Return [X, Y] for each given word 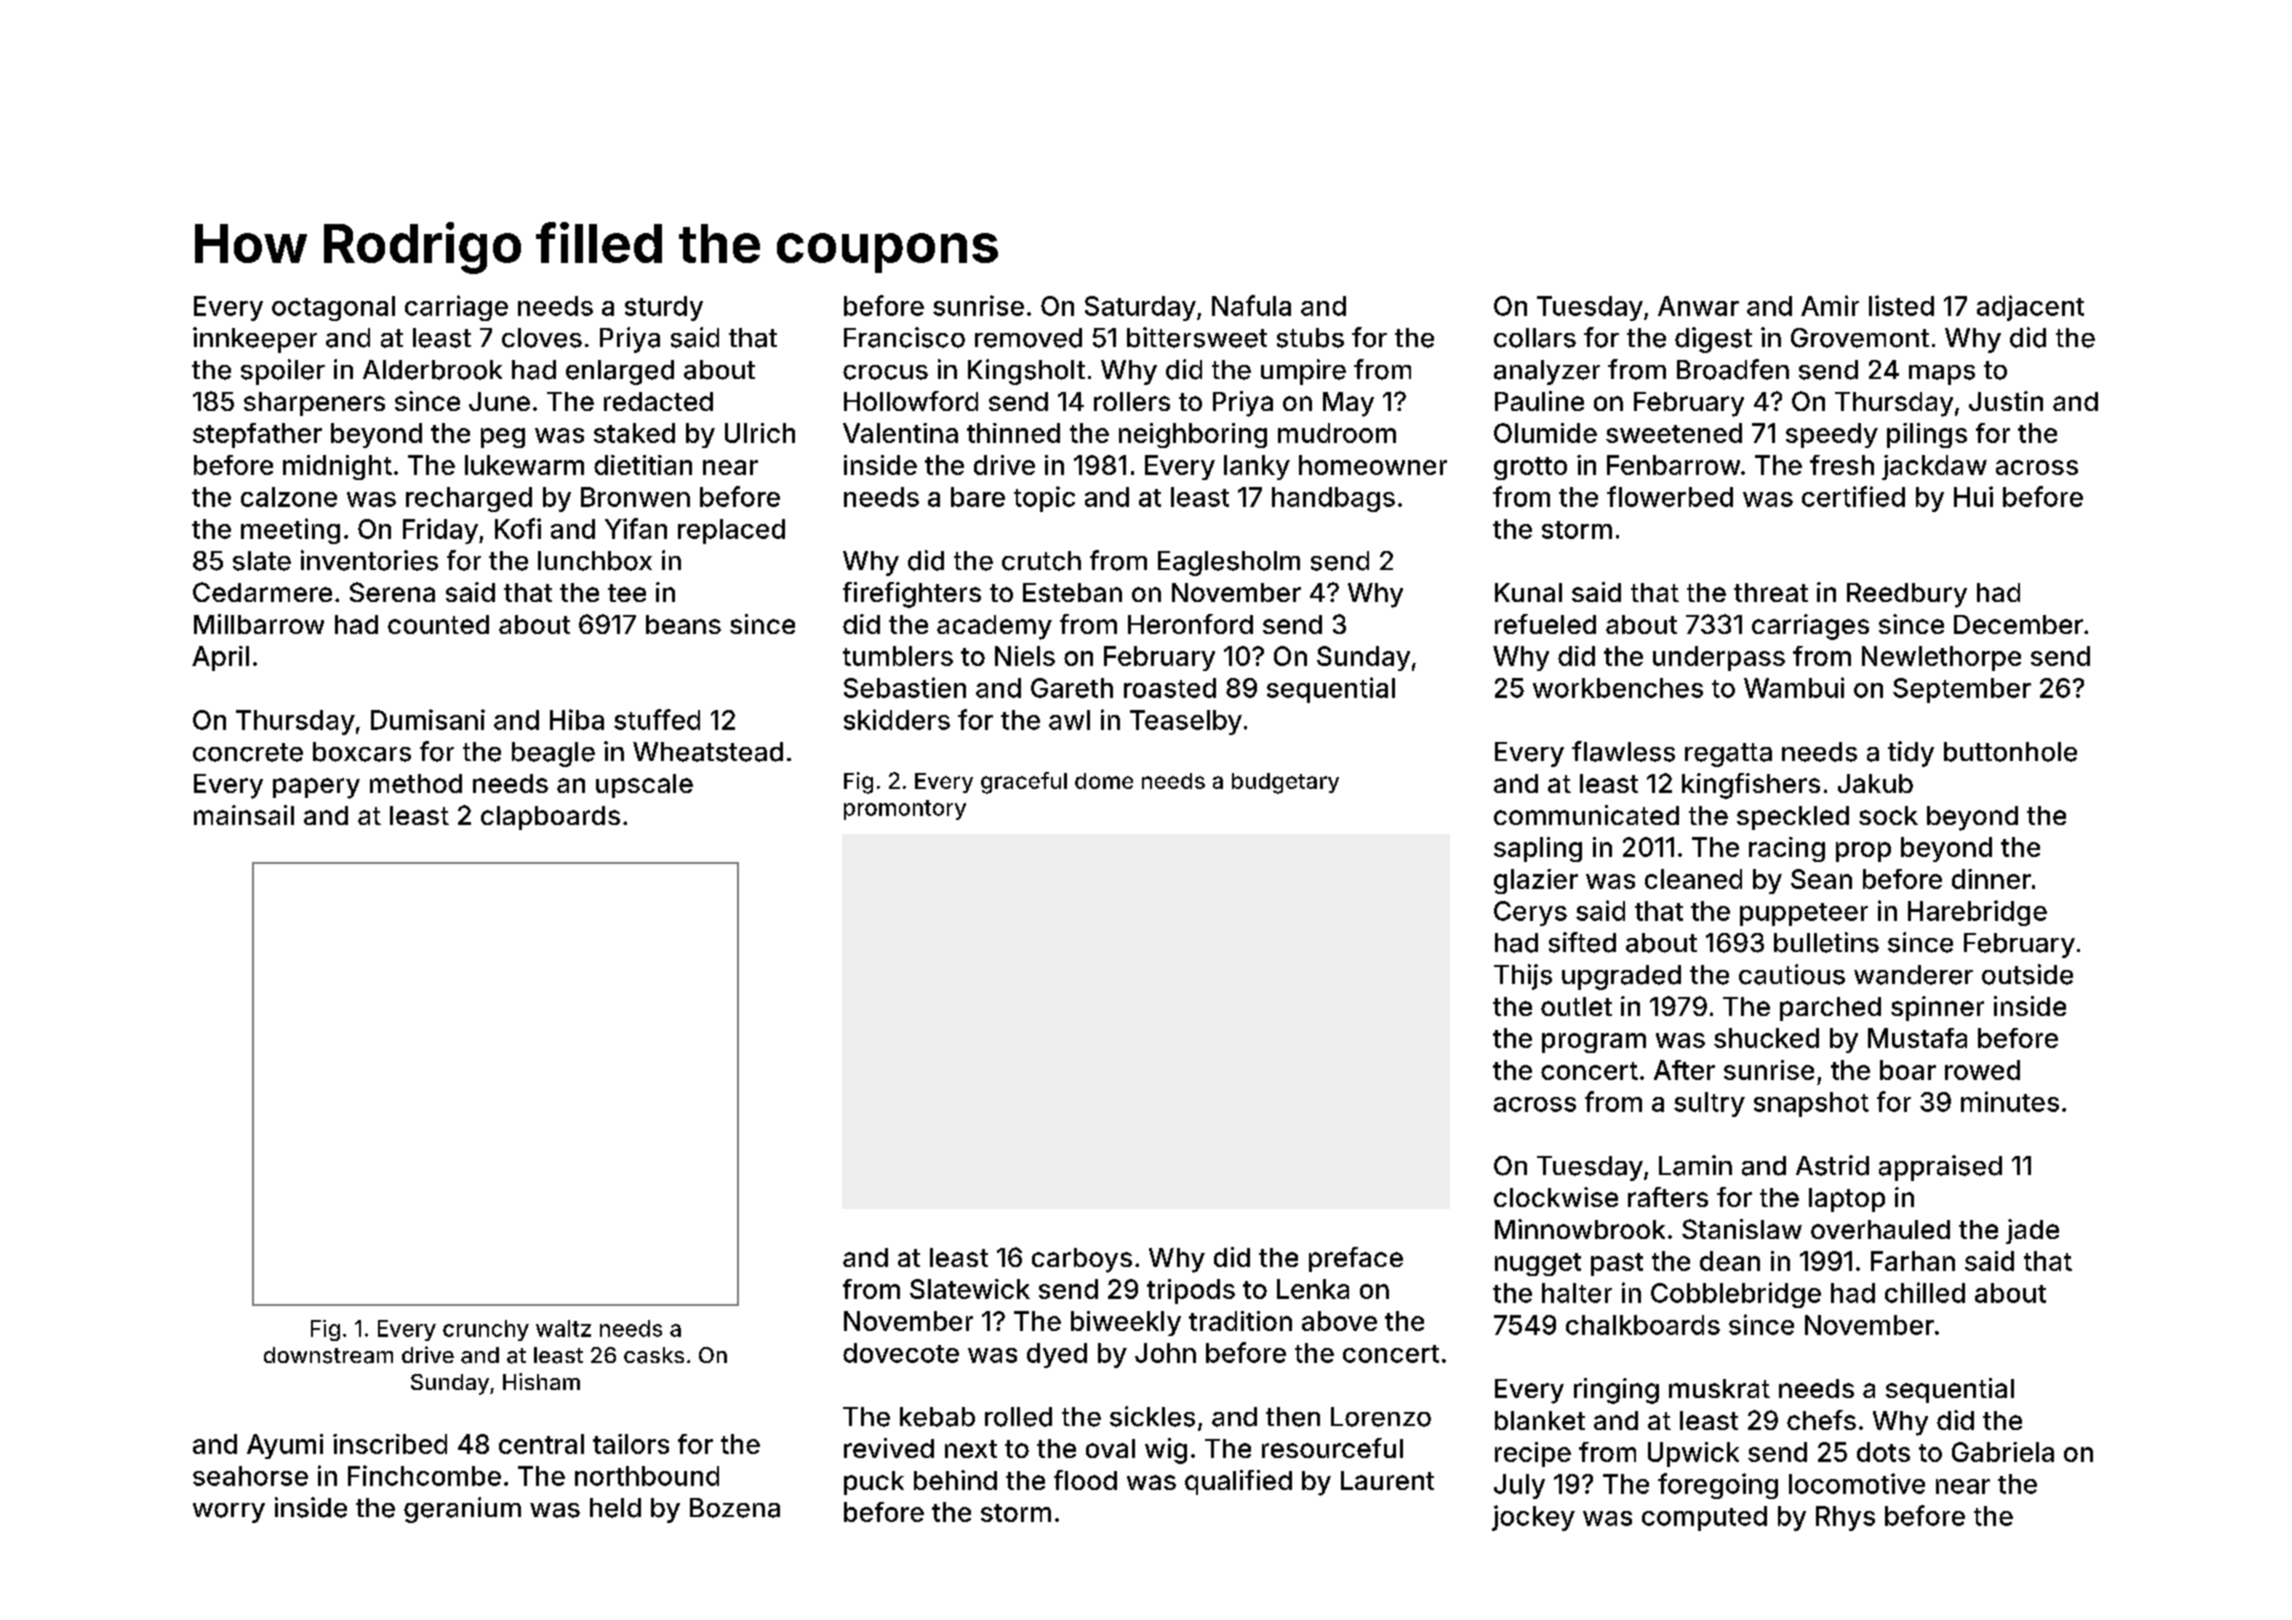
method [416, 783]
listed [1901, 305]
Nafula [1251, 305]
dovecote [901, 1353]
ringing [1616, 1391]
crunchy [486, 1330]
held [615, 1508]
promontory [905, 810]
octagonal [333, 308]
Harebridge [1977, 913]
